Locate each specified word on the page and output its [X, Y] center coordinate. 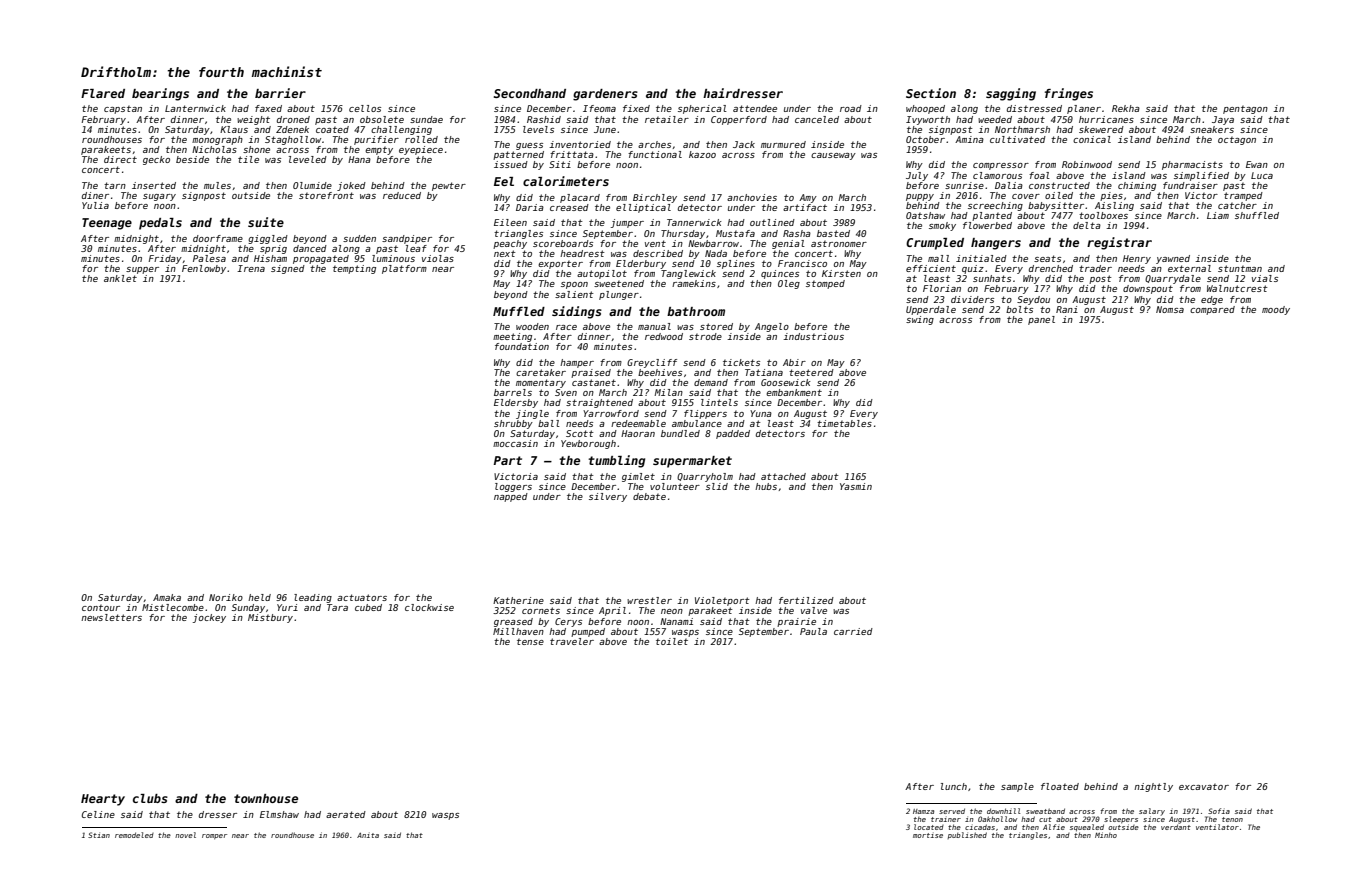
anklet [120, 278]
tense [530, 642]
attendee [755, 108]
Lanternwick [195, 108]
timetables [844, 423]
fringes [1069, 94]
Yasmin [856, 486]
